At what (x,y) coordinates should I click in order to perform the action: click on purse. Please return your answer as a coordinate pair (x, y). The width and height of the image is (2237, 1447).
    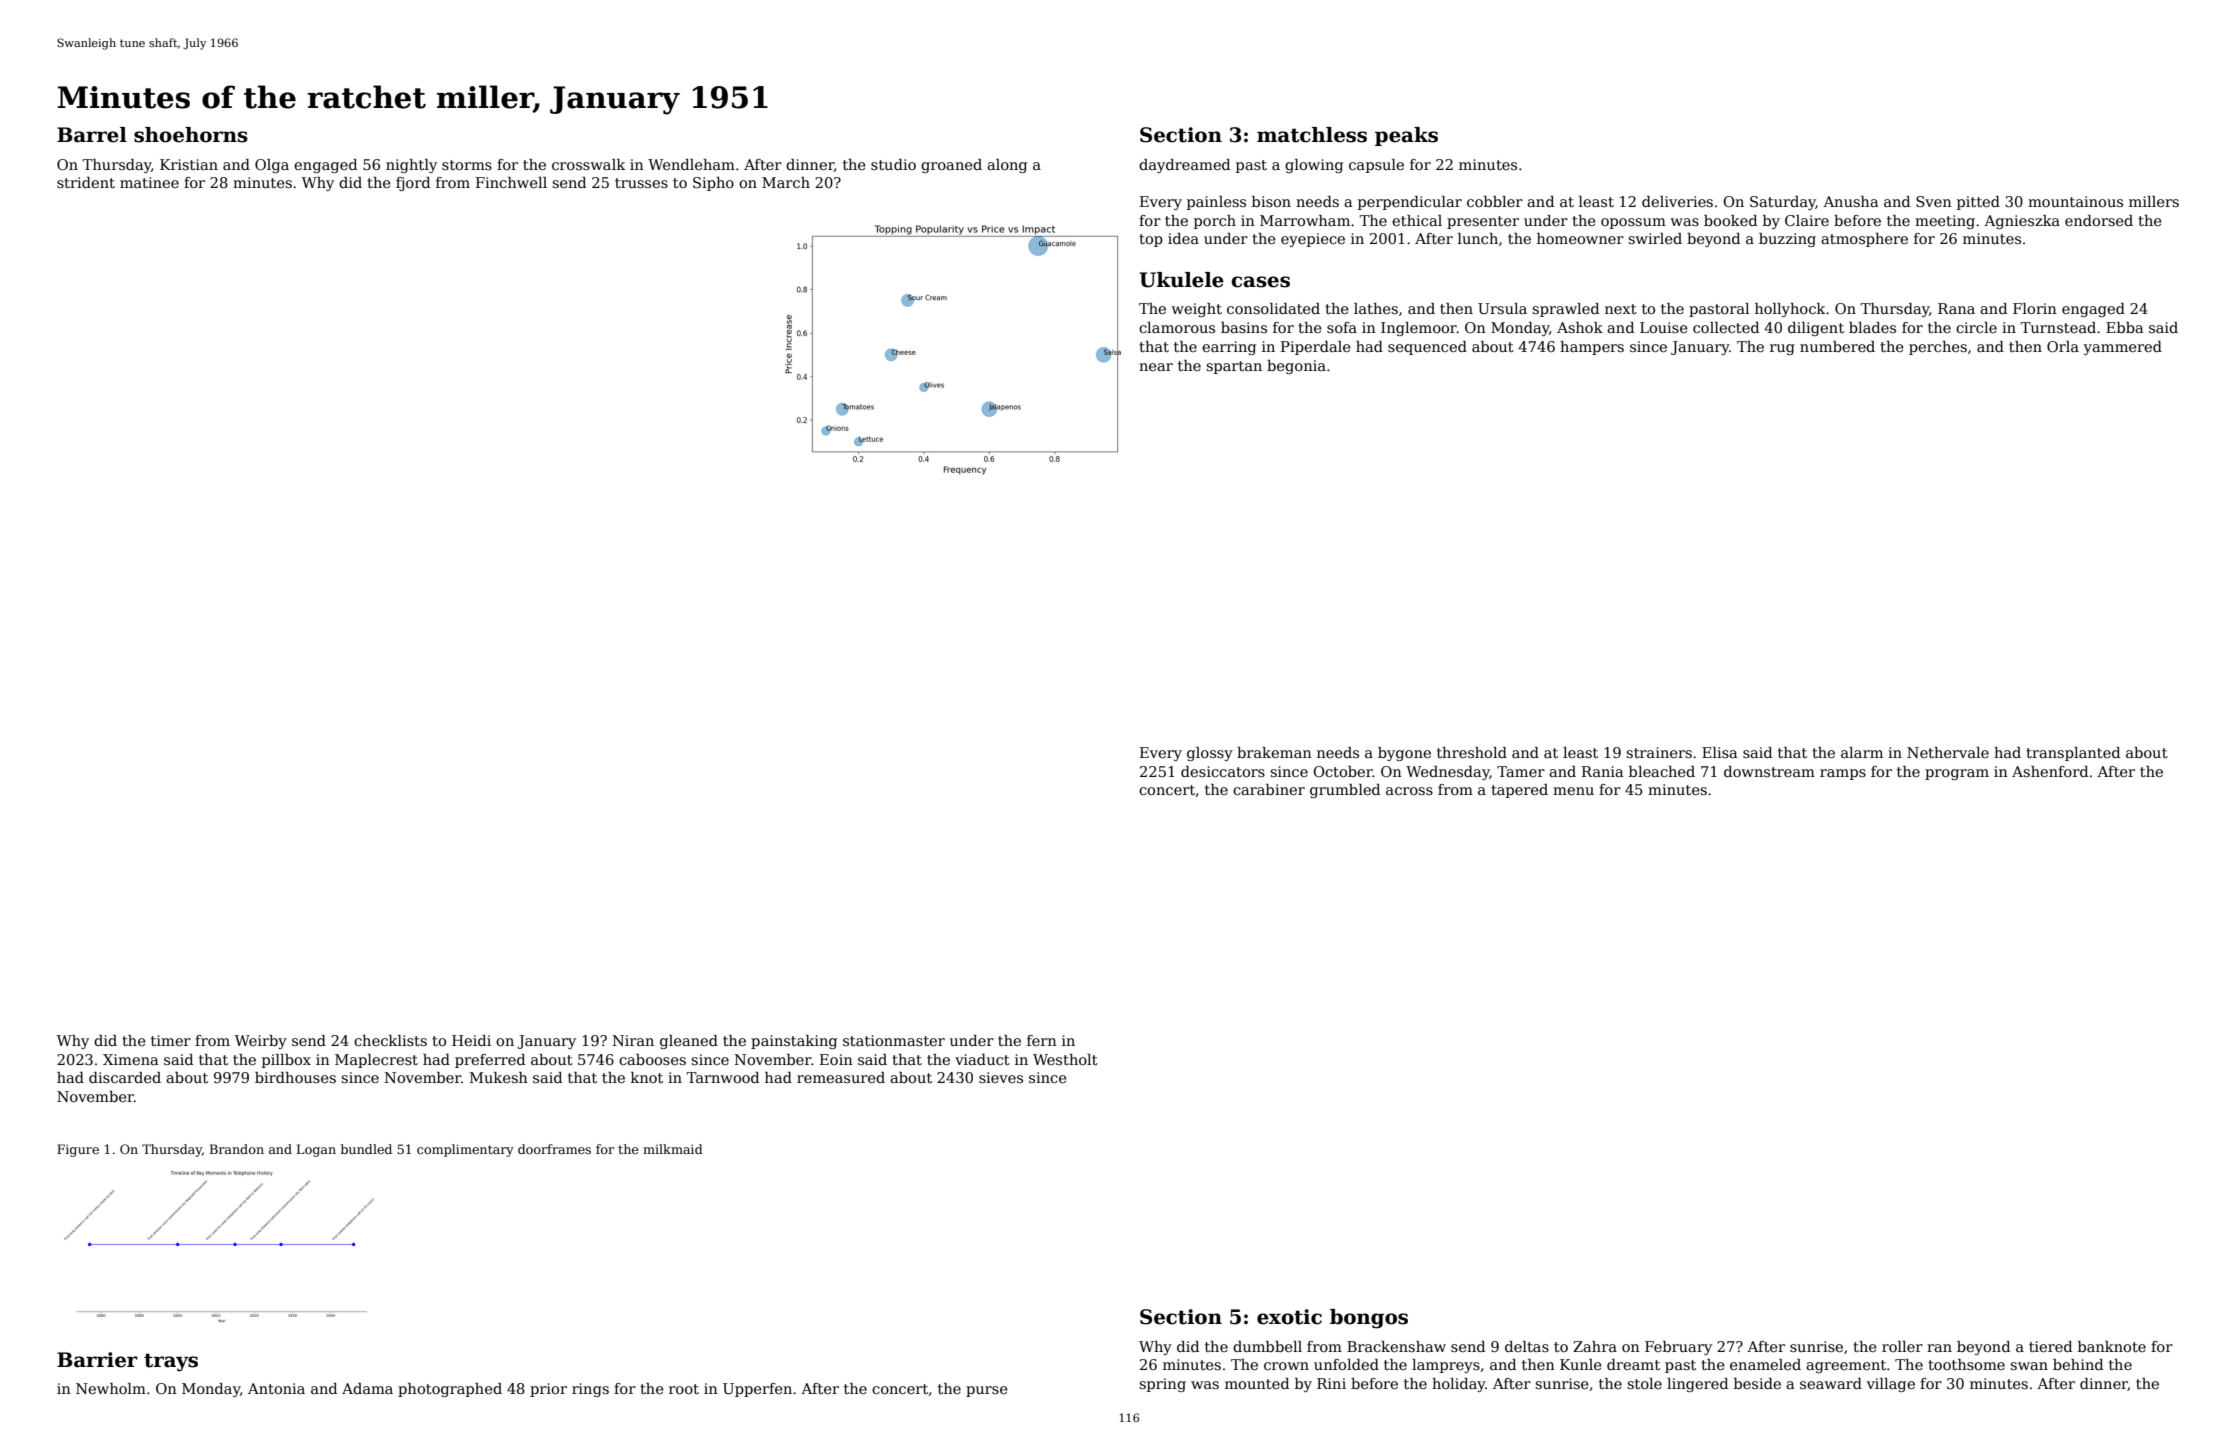
    Looking at the image, I should click on (987, 1391).
